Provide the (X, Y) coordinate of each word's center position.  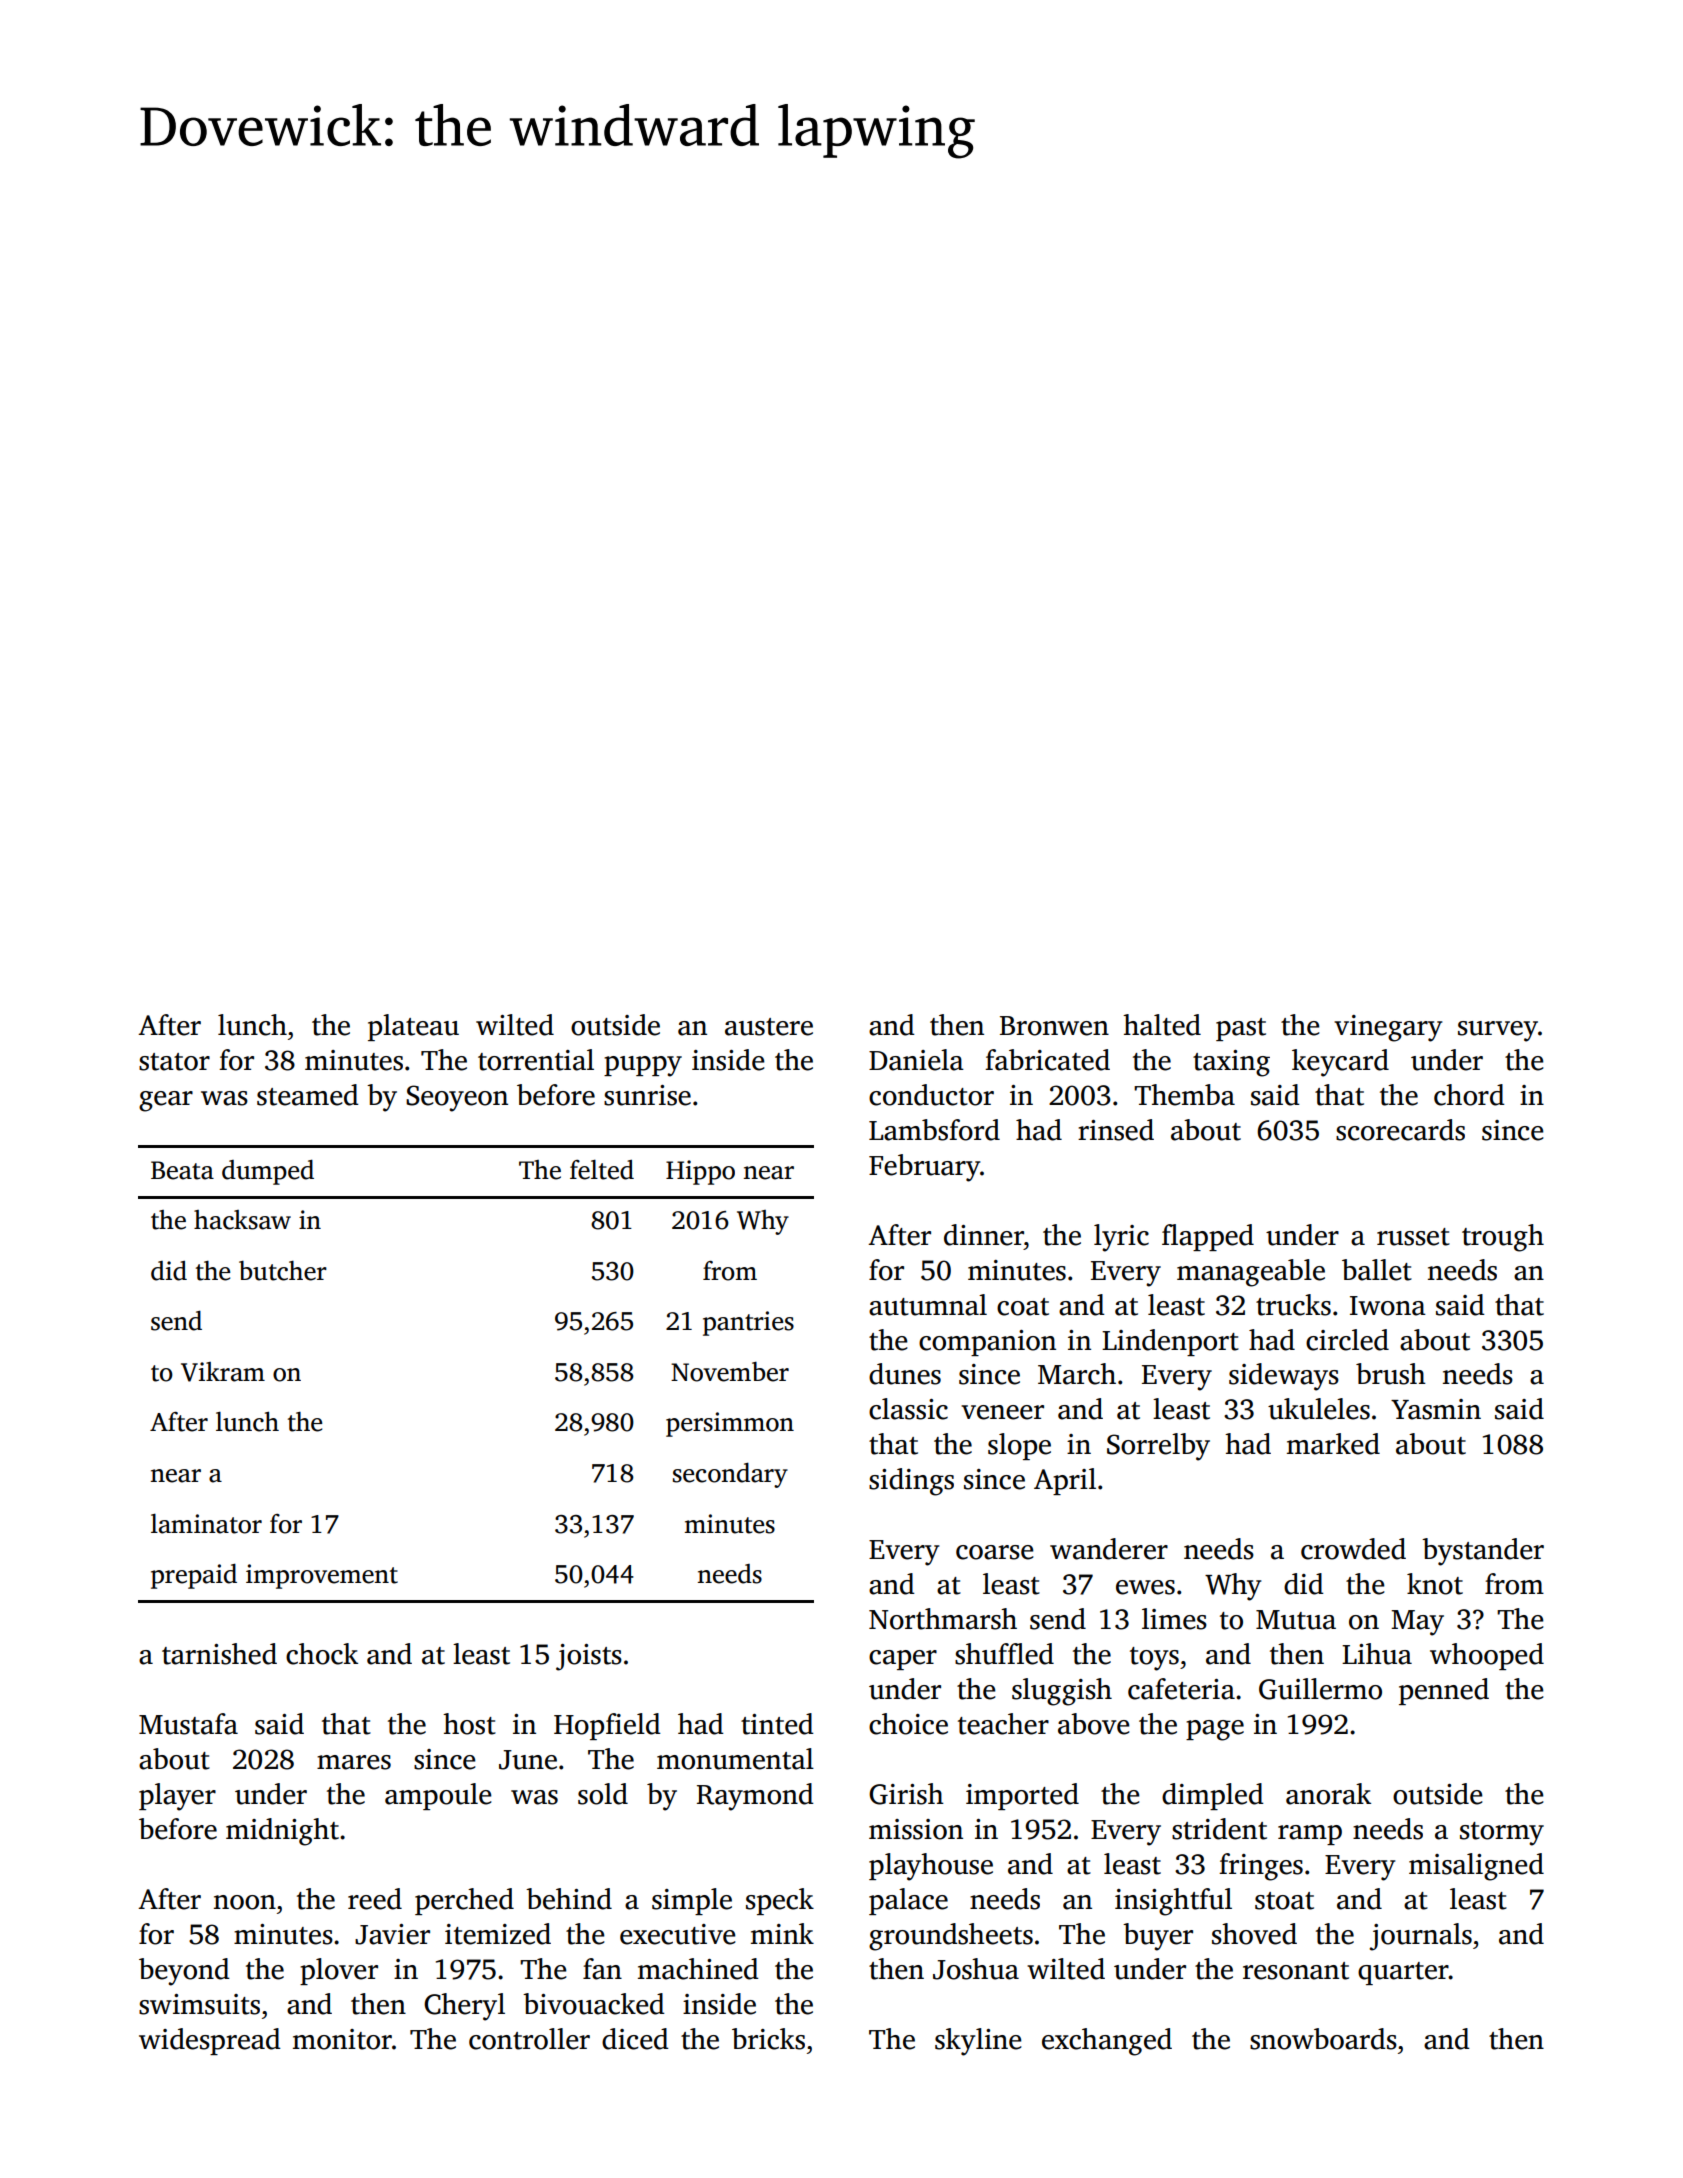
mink (782, 1933)
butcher (283, 1271)
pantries (748, 1323)
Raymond (755, 1797)
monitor (342, 2039)
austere (769, 1027)
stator (174, 1062)
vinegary (1388, 1028)
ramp (1310, 1835)
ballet (1377, 1270)
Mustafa (188, 1724)
